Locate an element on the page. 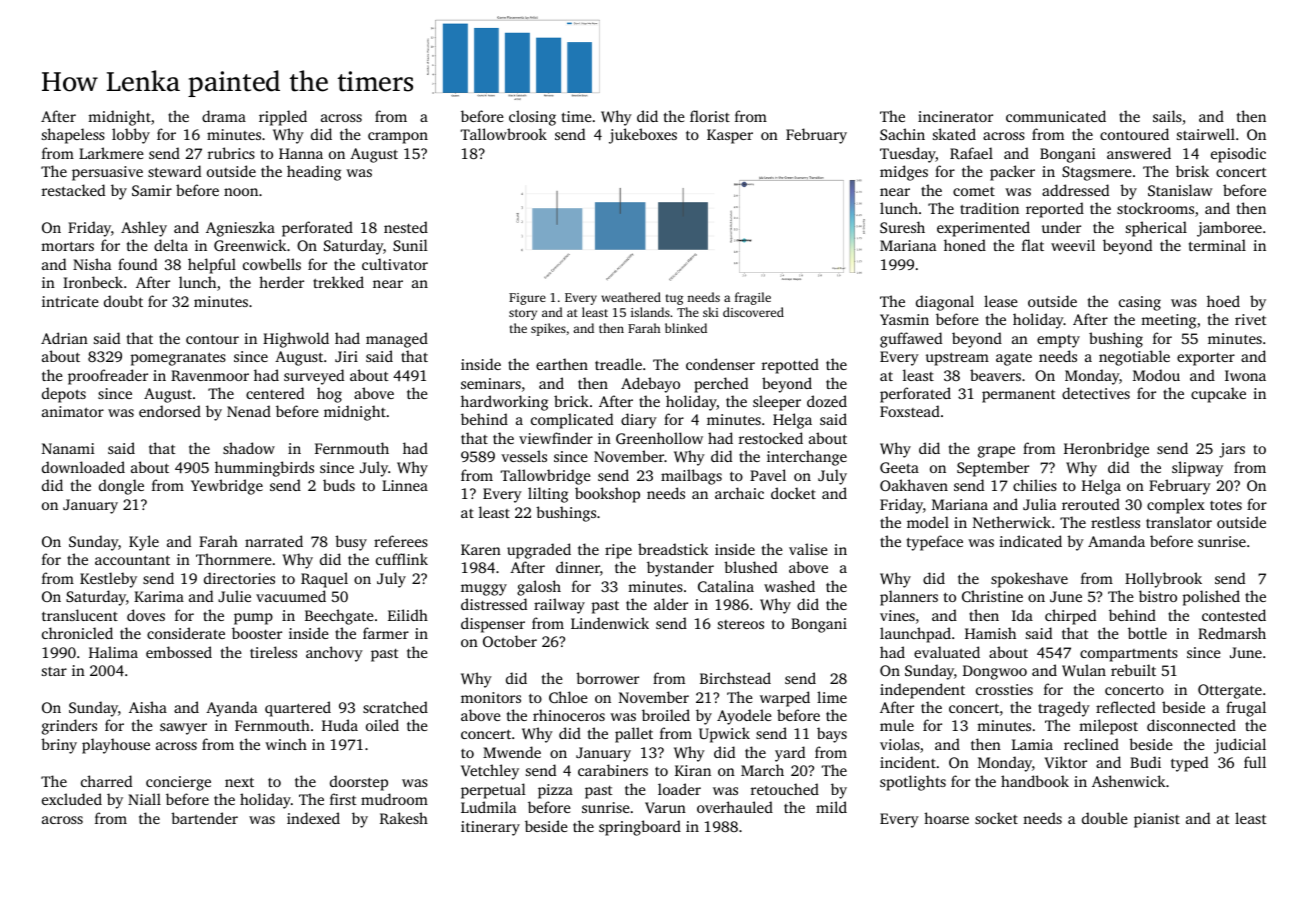 The height and width of the image is (924, 1308). terminal is located at coordinates (1217, 245).
